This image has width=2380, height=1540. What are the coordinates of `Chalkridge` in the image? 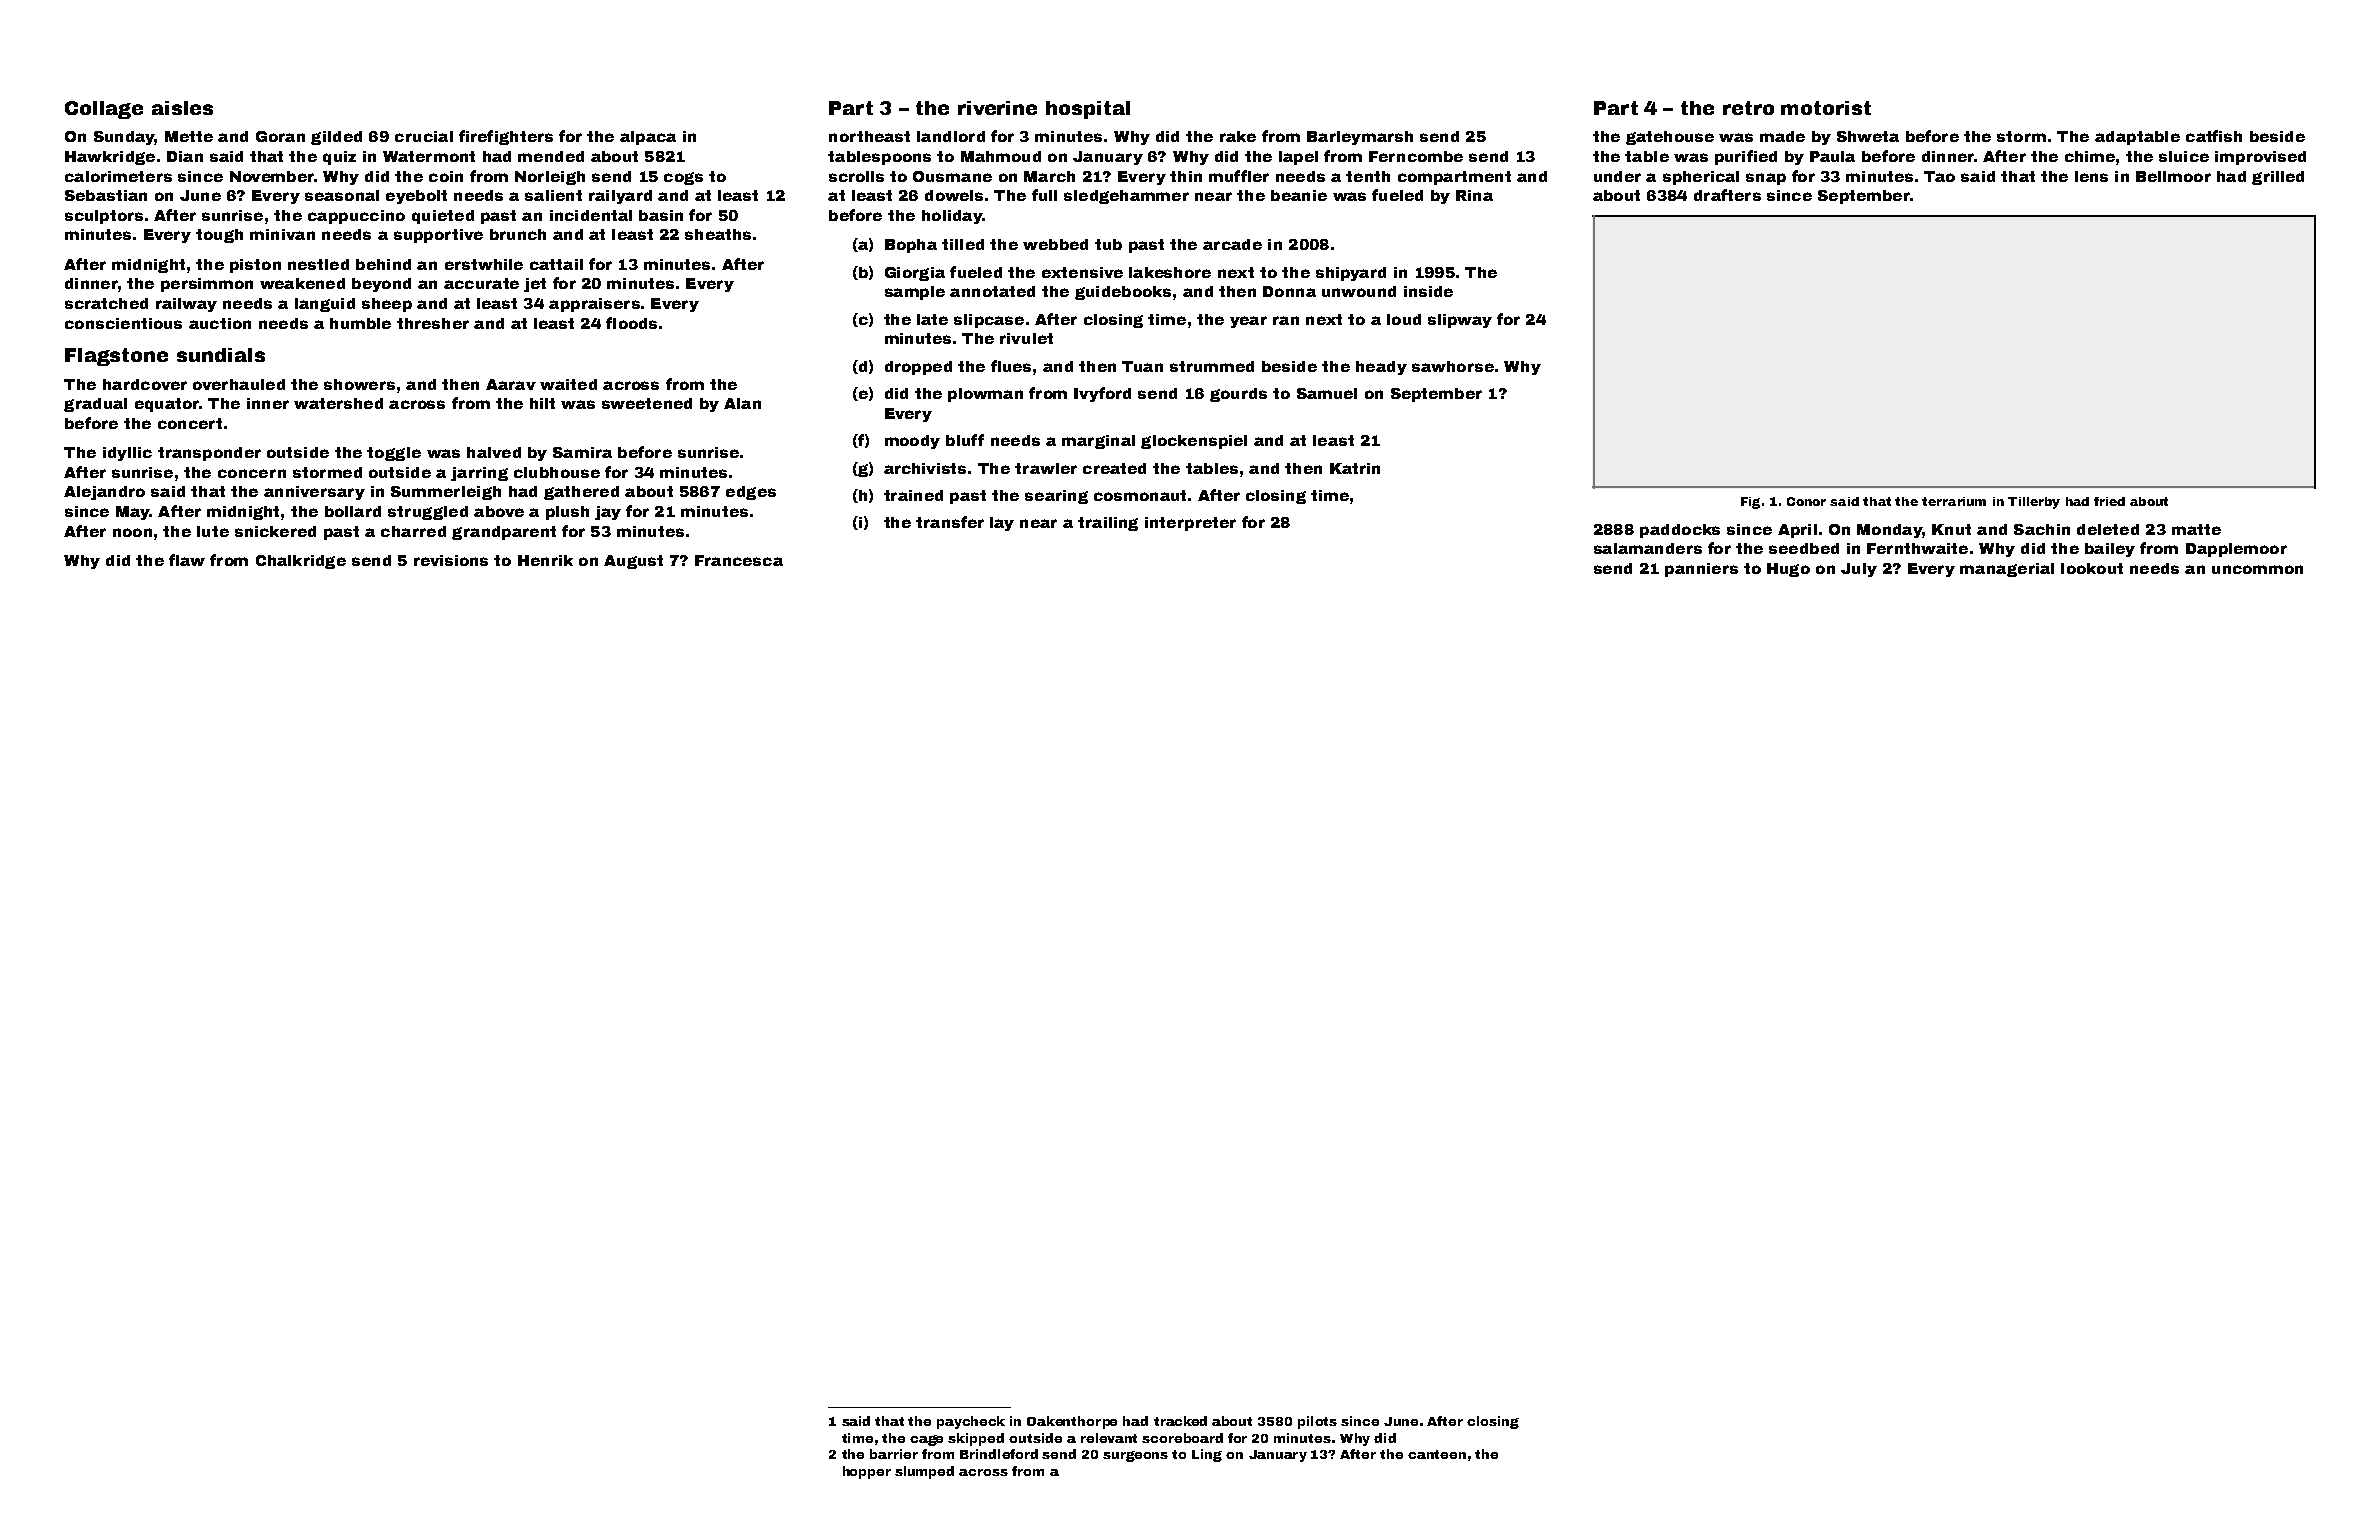 It's located at (301, 562).
